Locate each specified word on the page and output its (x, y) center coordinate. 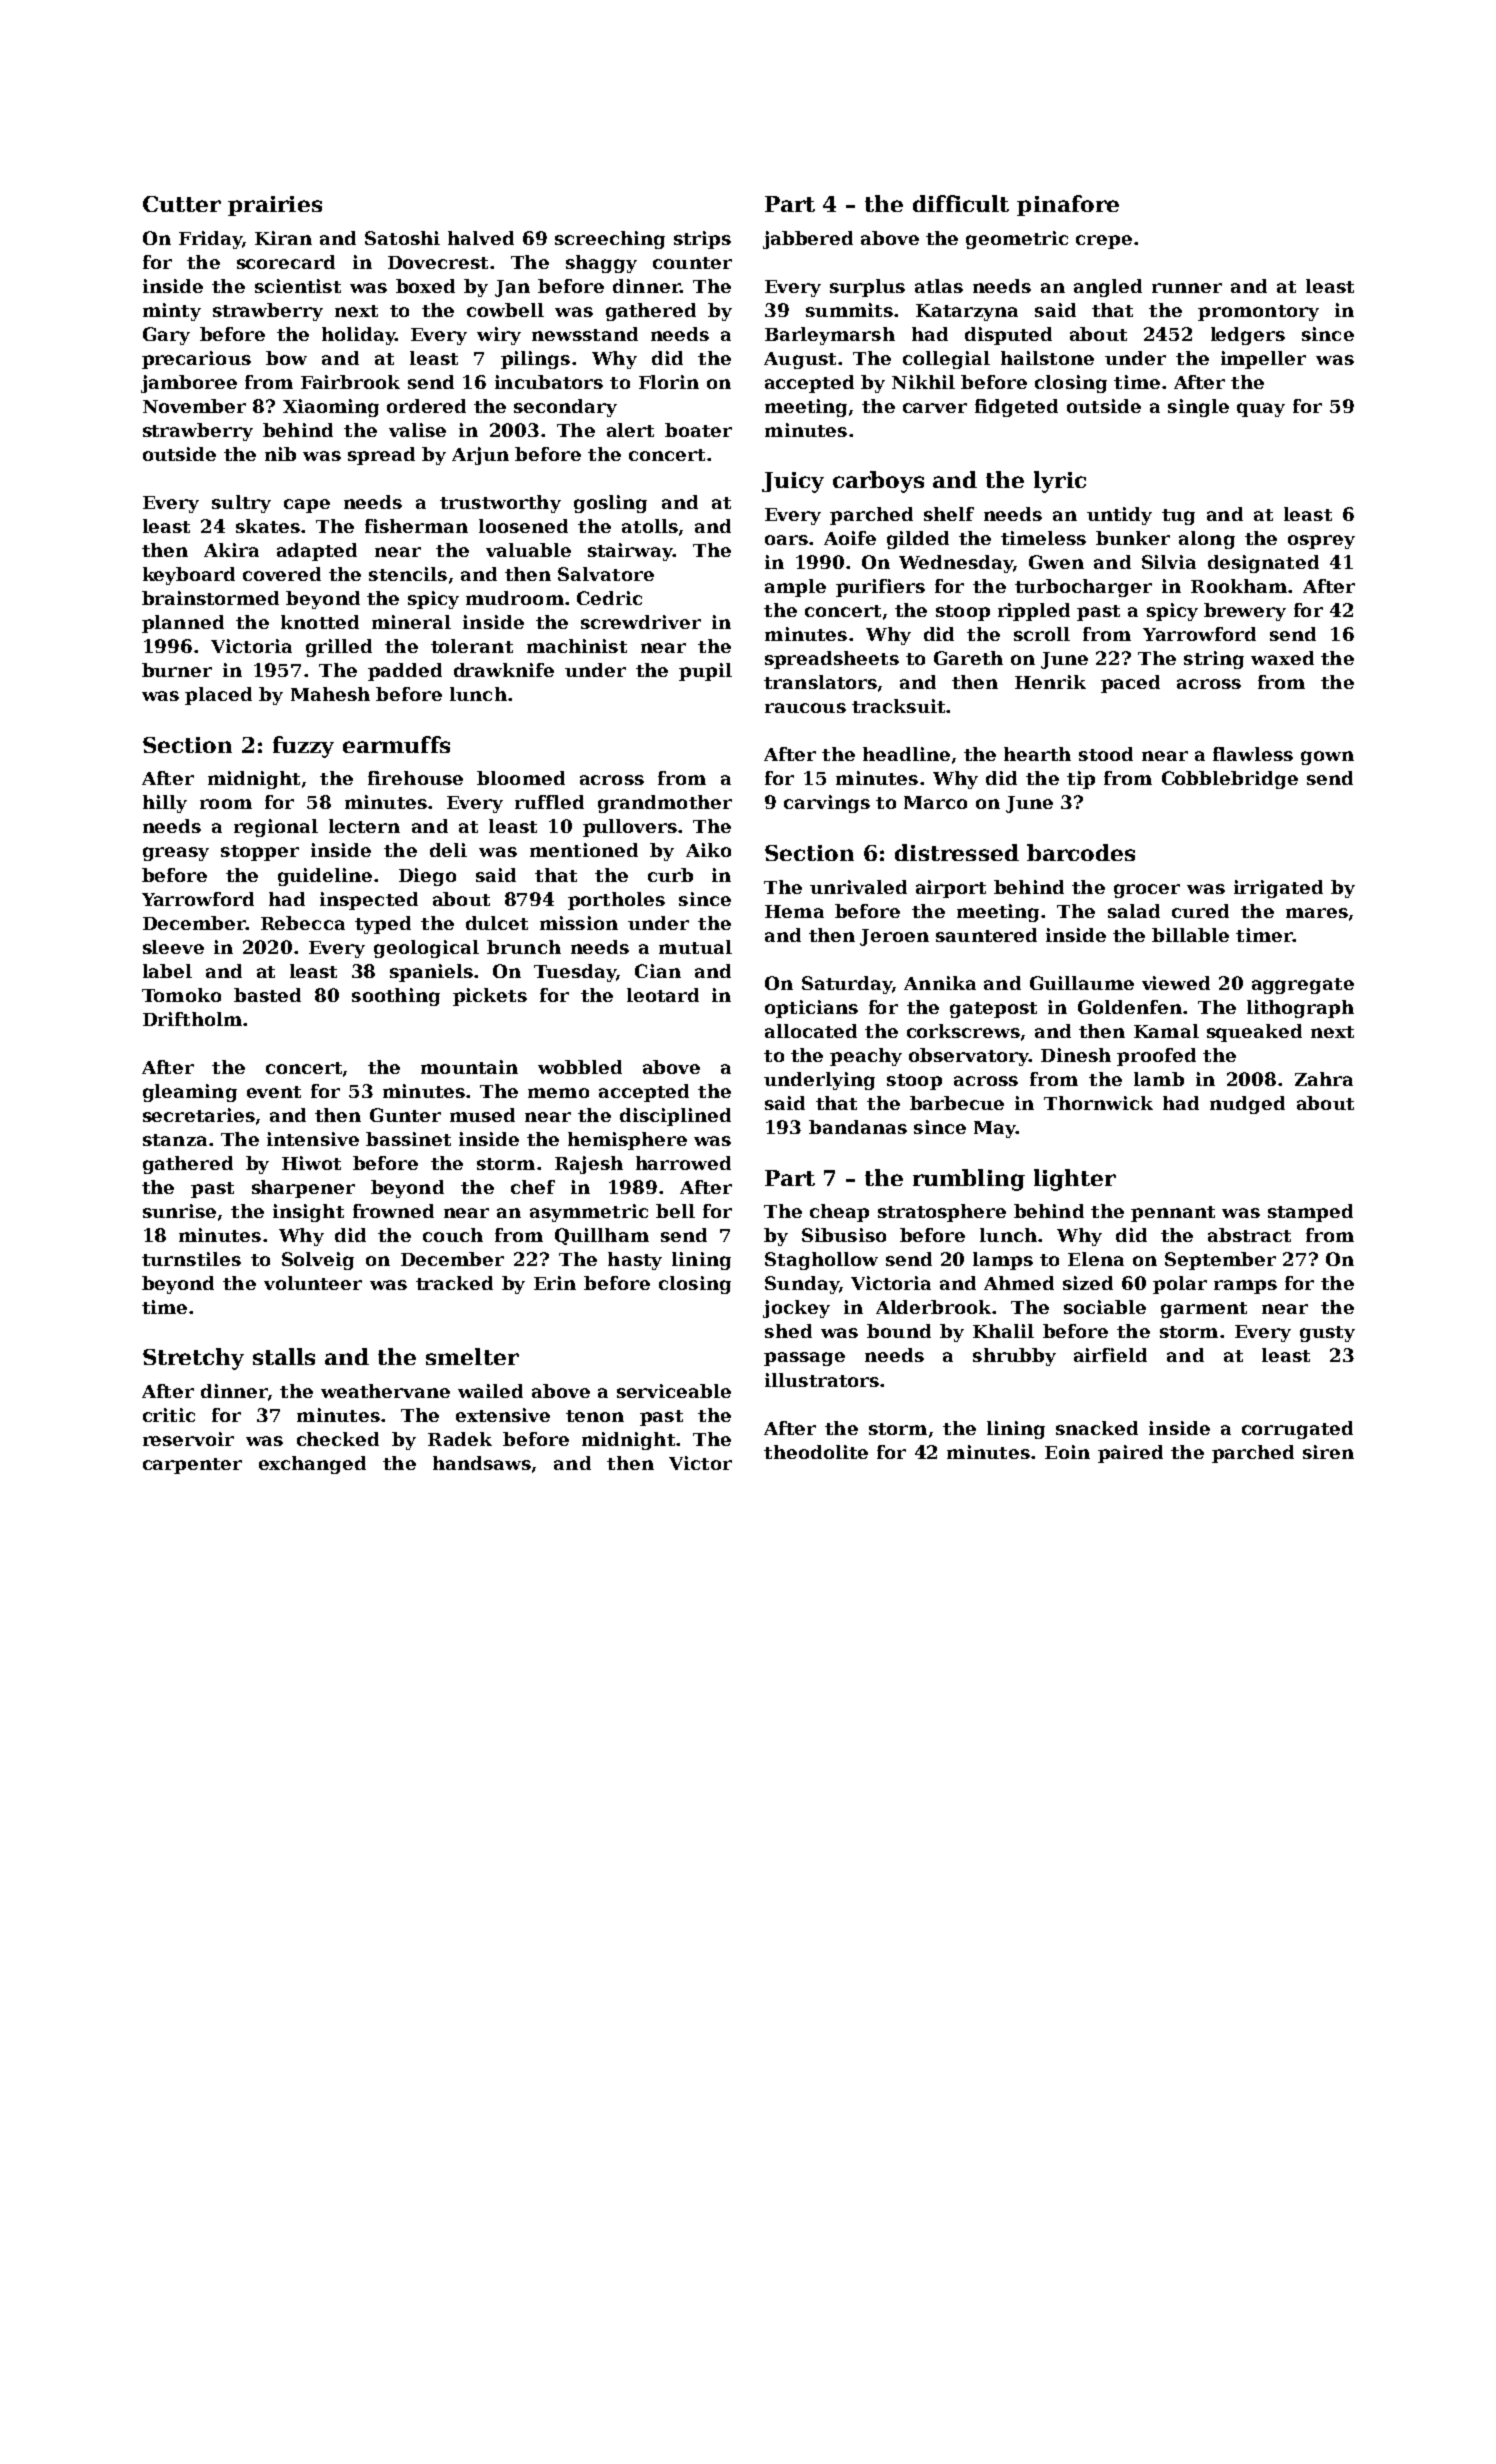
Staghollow (821, 1261)
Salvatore (606, 574)
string (1214, 660)
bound (899, 1331)
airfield (1110, 1355)
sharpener (303, 1189)
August (800, 360)
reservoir (188, 1439)
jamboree (189, 384)
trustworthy (500, 504)
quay (1261, 410)
